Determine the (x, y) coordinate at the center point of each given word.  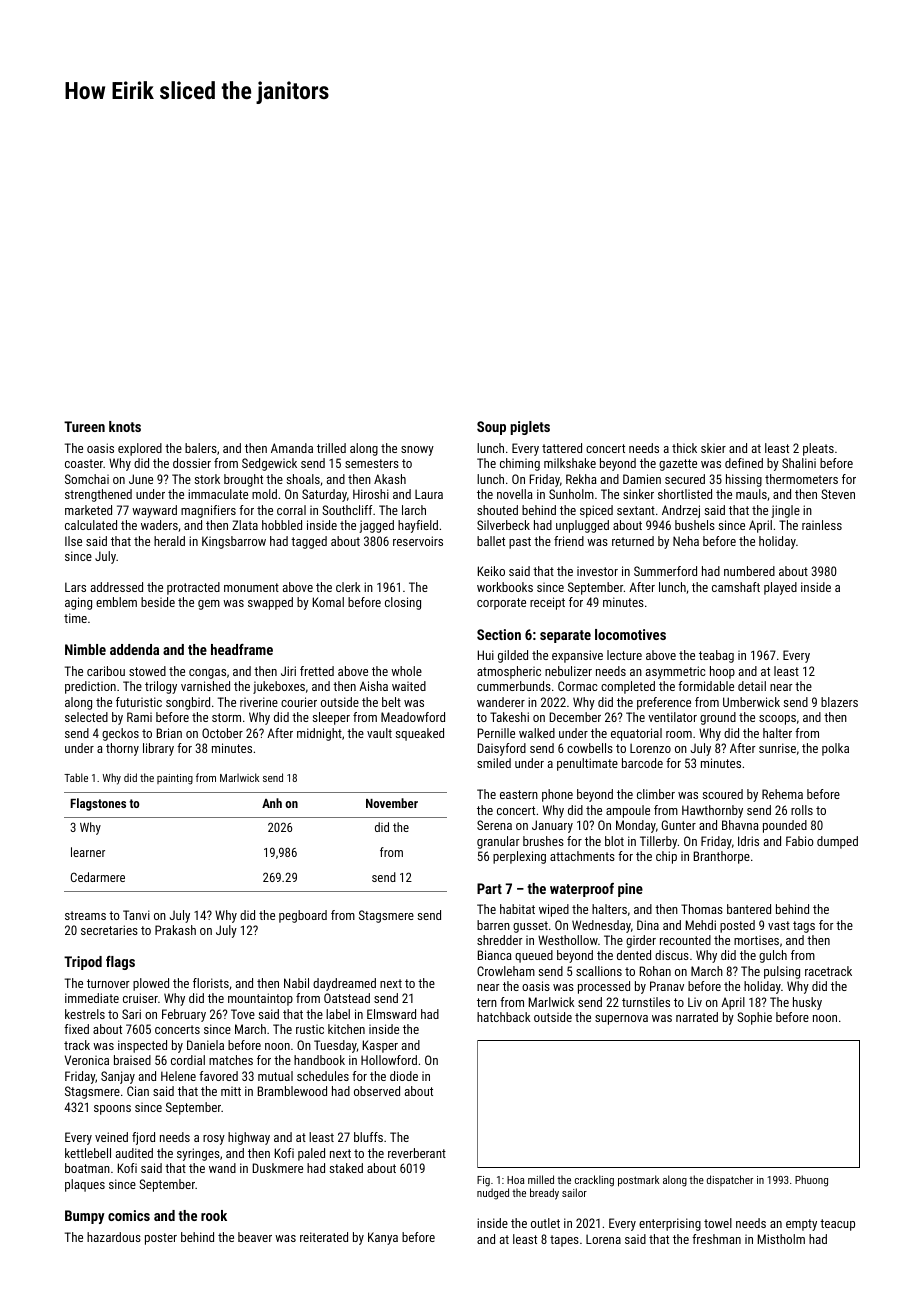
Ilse (73, 541)
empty (801, 1225)
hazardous (114, 1237)
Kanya (383, 1238)
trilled (331, 448)
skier (713, 448)
